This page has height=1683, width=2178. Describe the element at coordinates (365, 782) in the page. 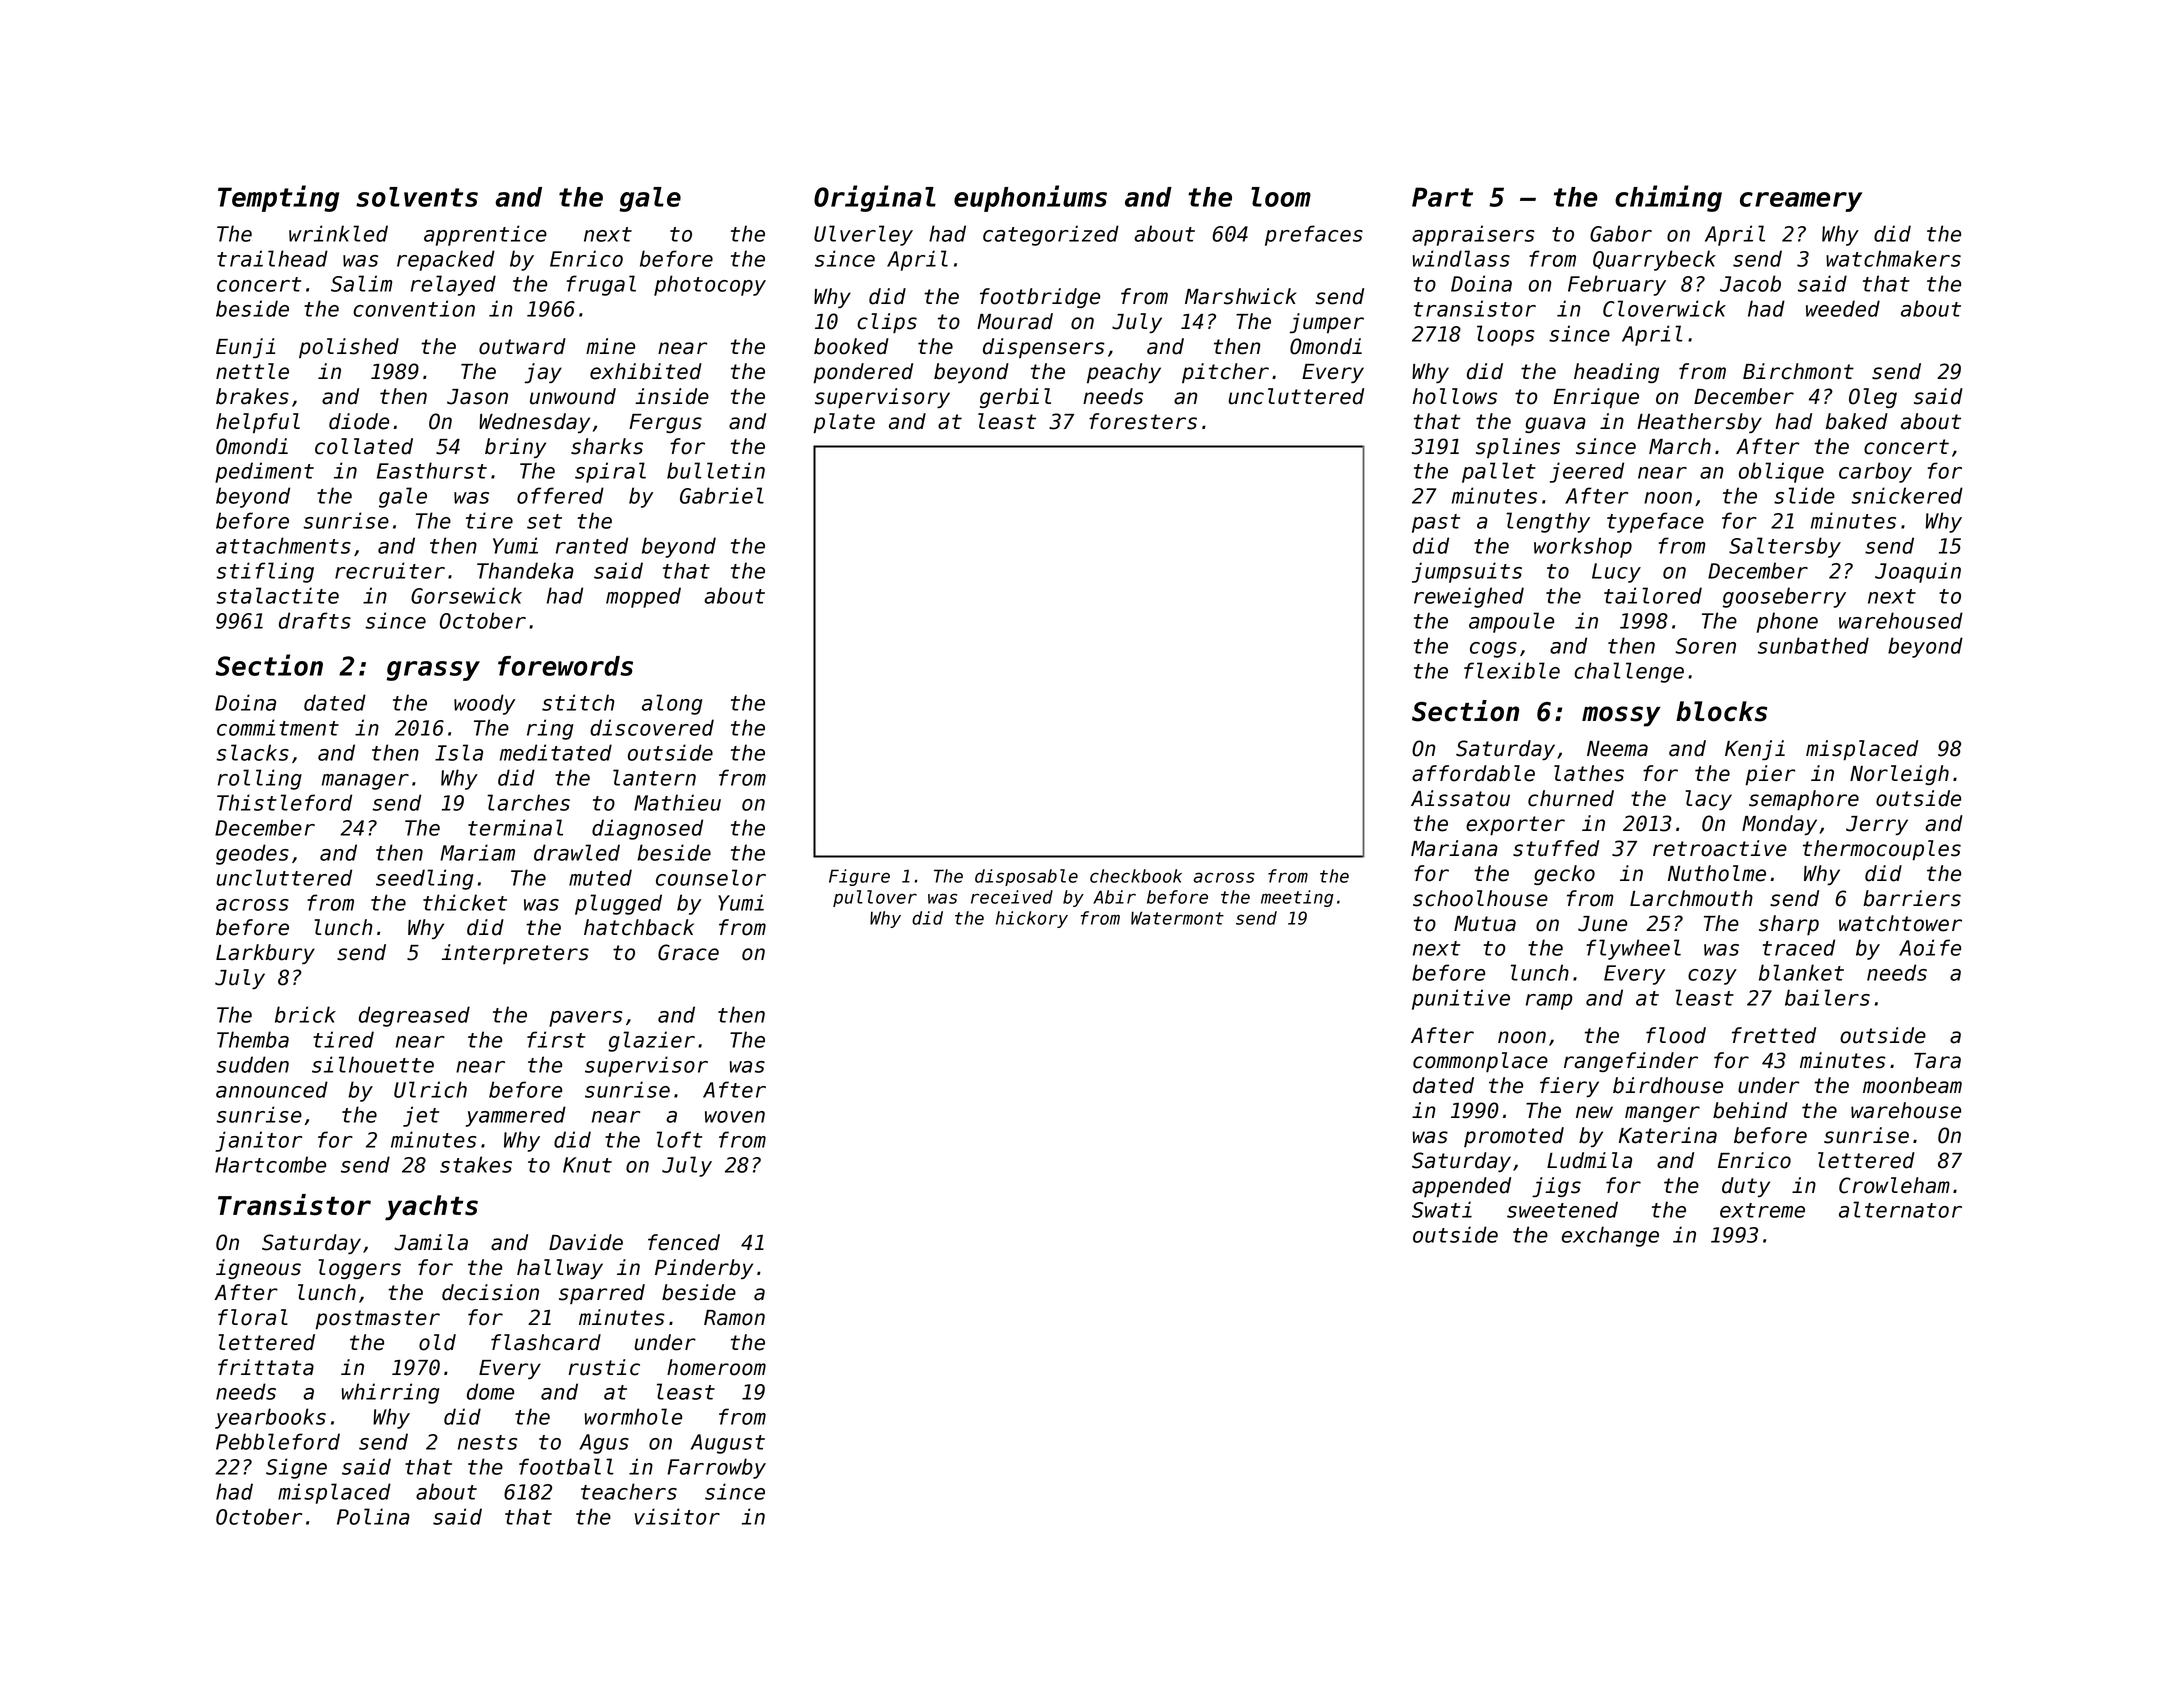

I see `manager` at that location.
